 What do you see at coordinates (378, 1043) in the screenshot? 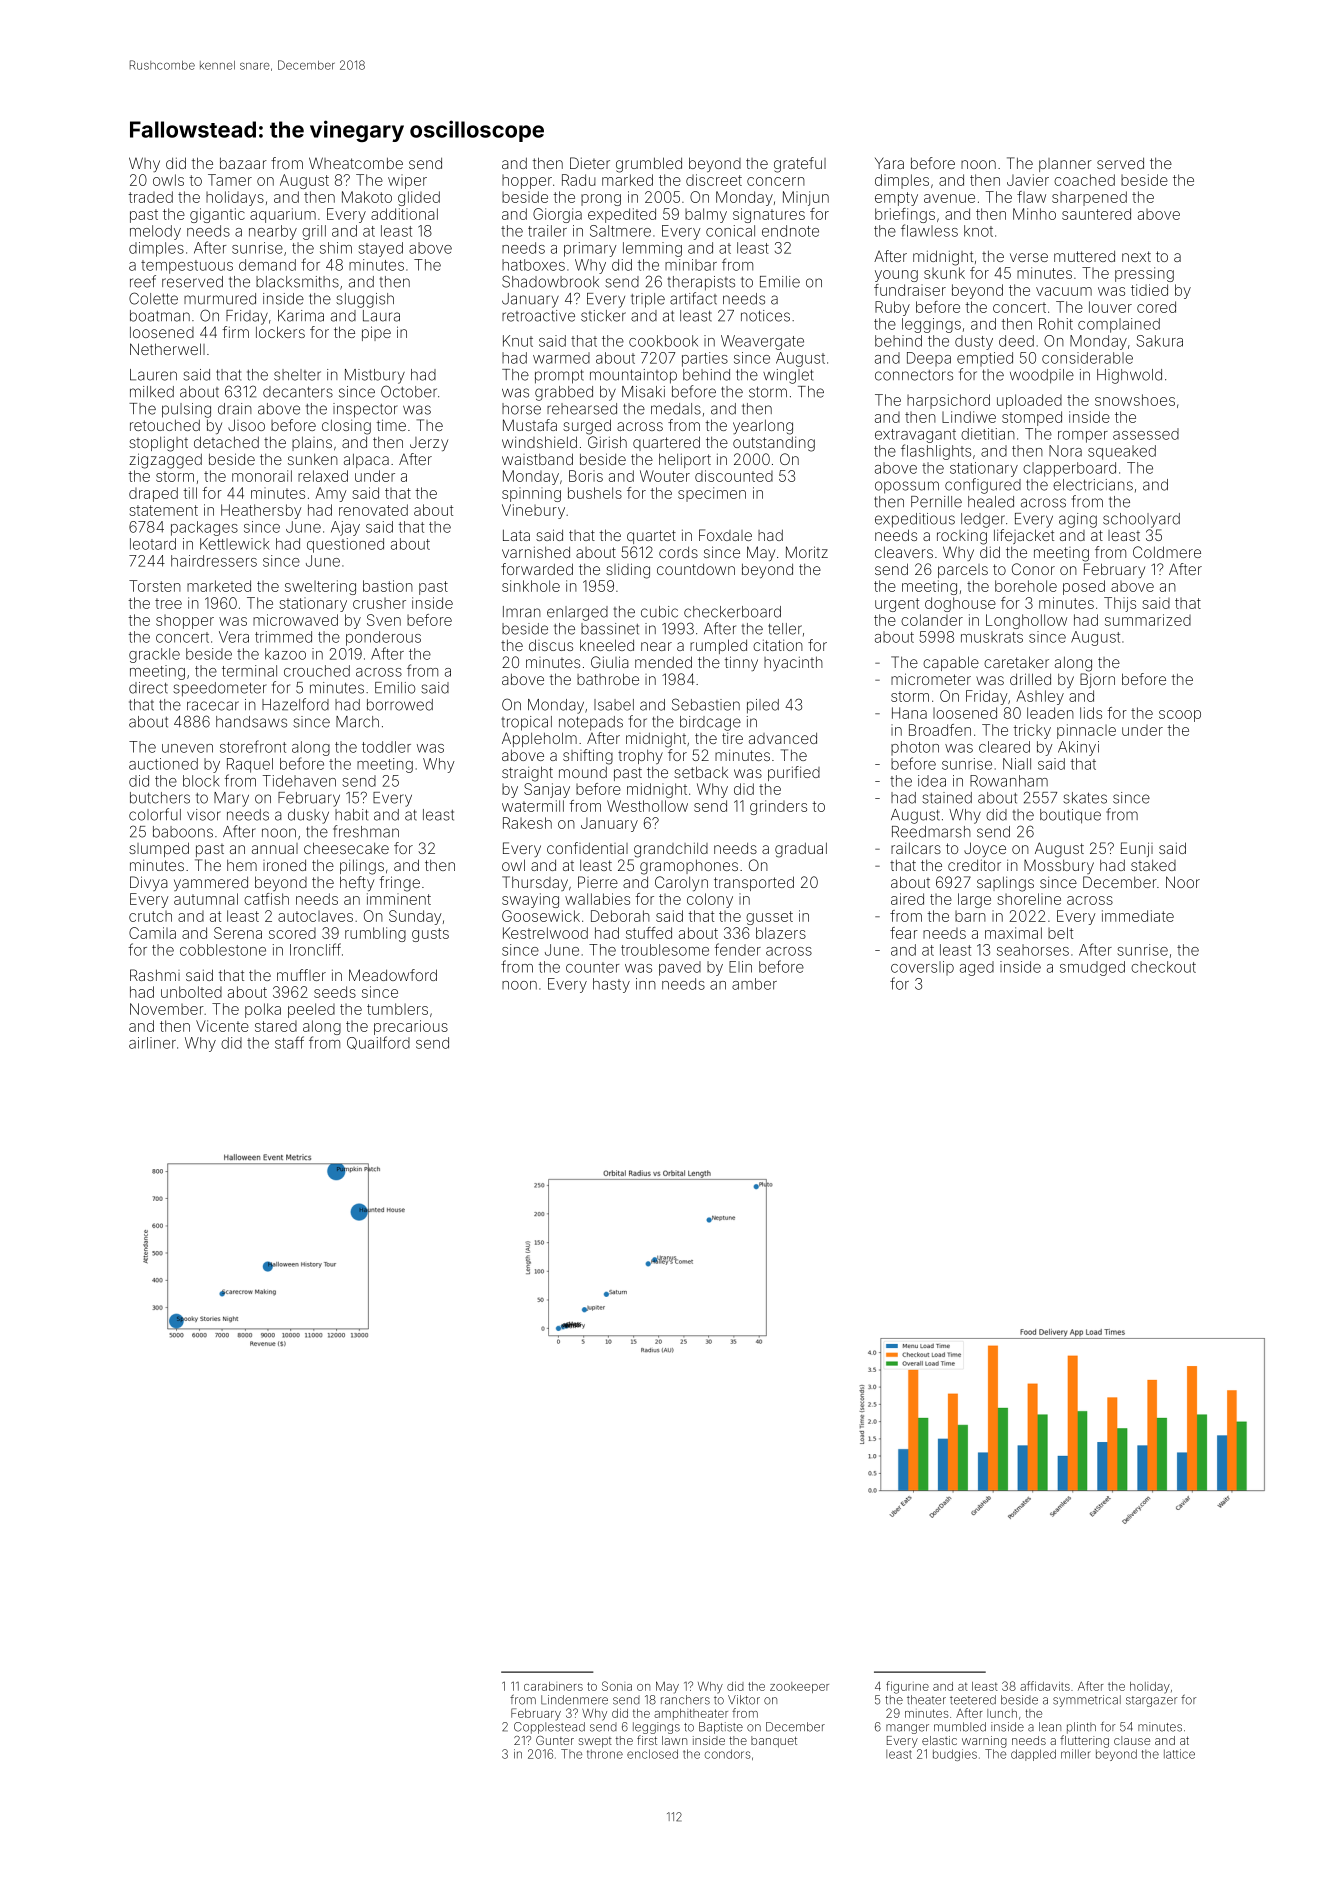
I see `Quailford` at bounding box center [378, 1043].
